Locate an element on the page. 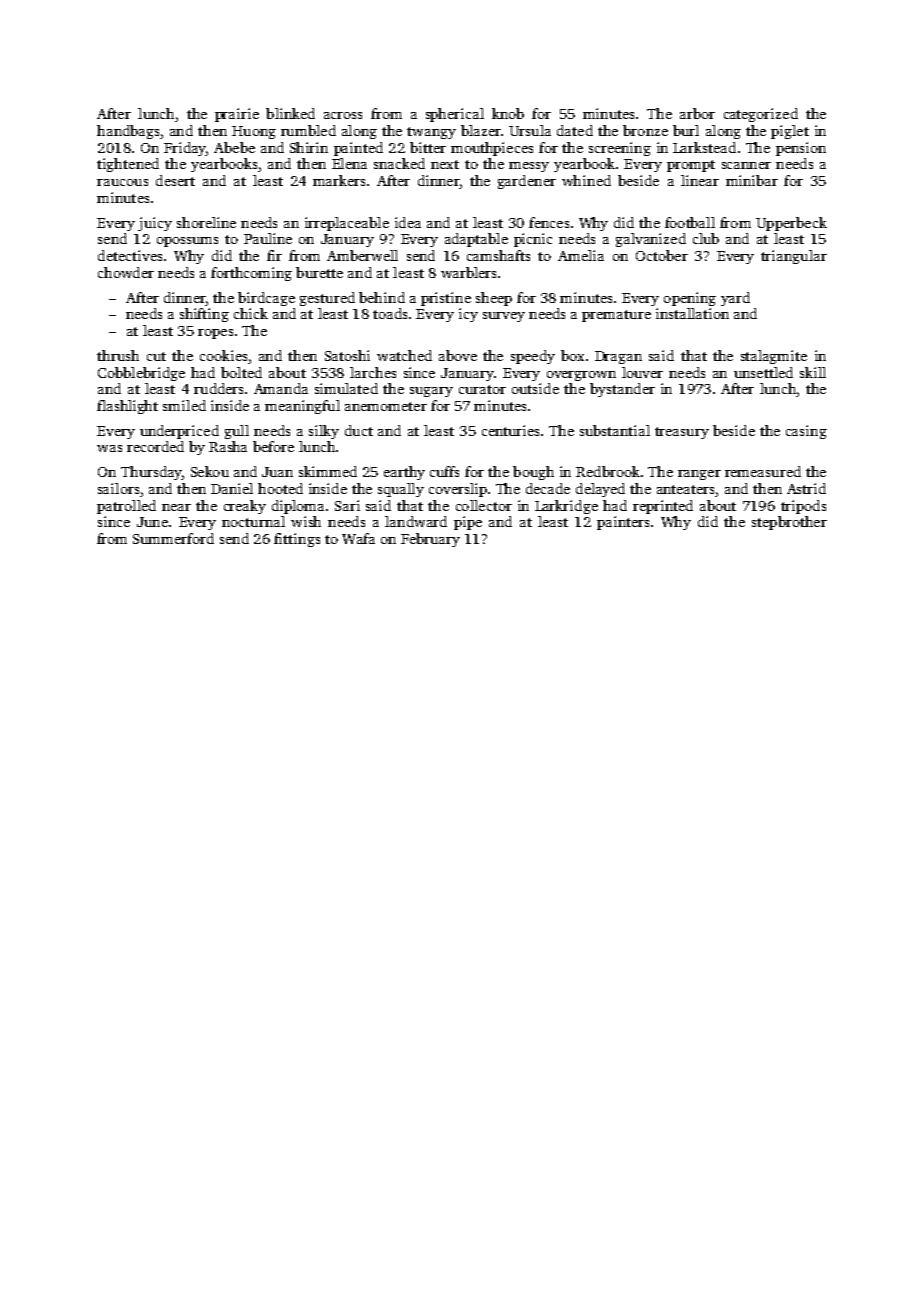 Image resolution: width=924 pixels, height=1311 pixels. Summerford is located at coordinates (173, 538).
